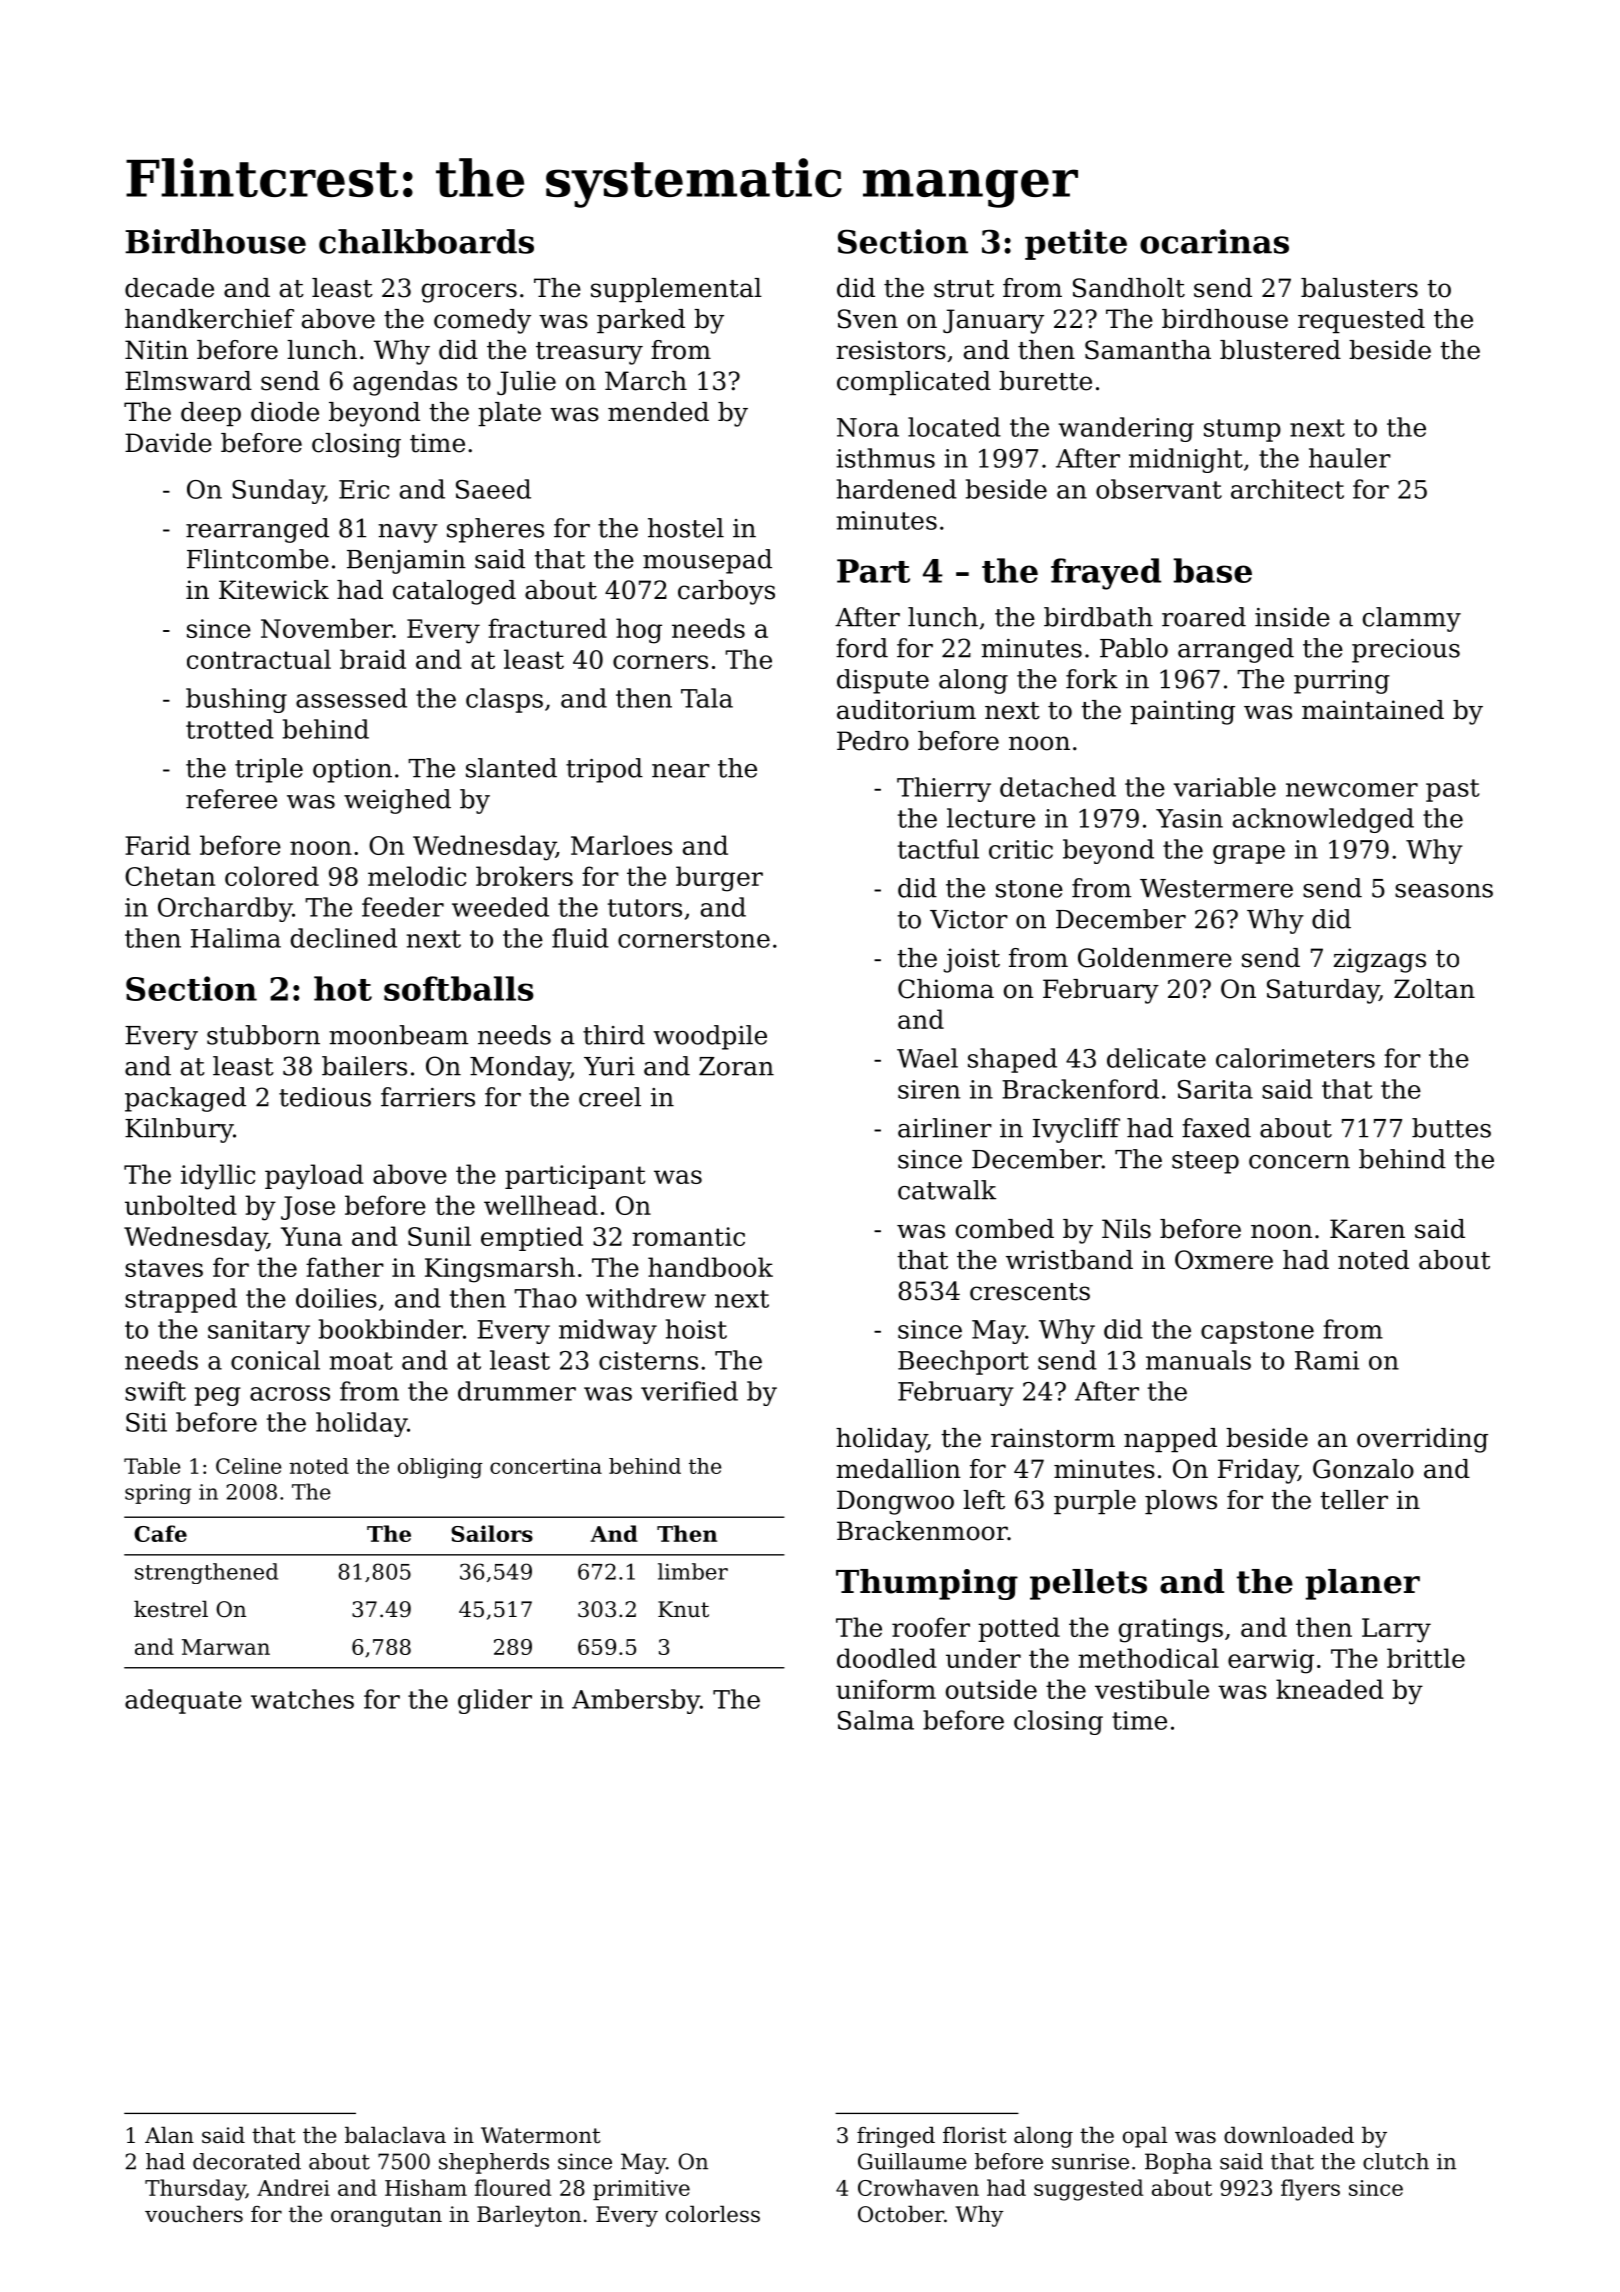 The width and height of the screenshot is (1620, 2292). What do you see at coordinates (194, 2214) in the screenshot?
I see `vouchers` at bounding box center [194, 2214].
